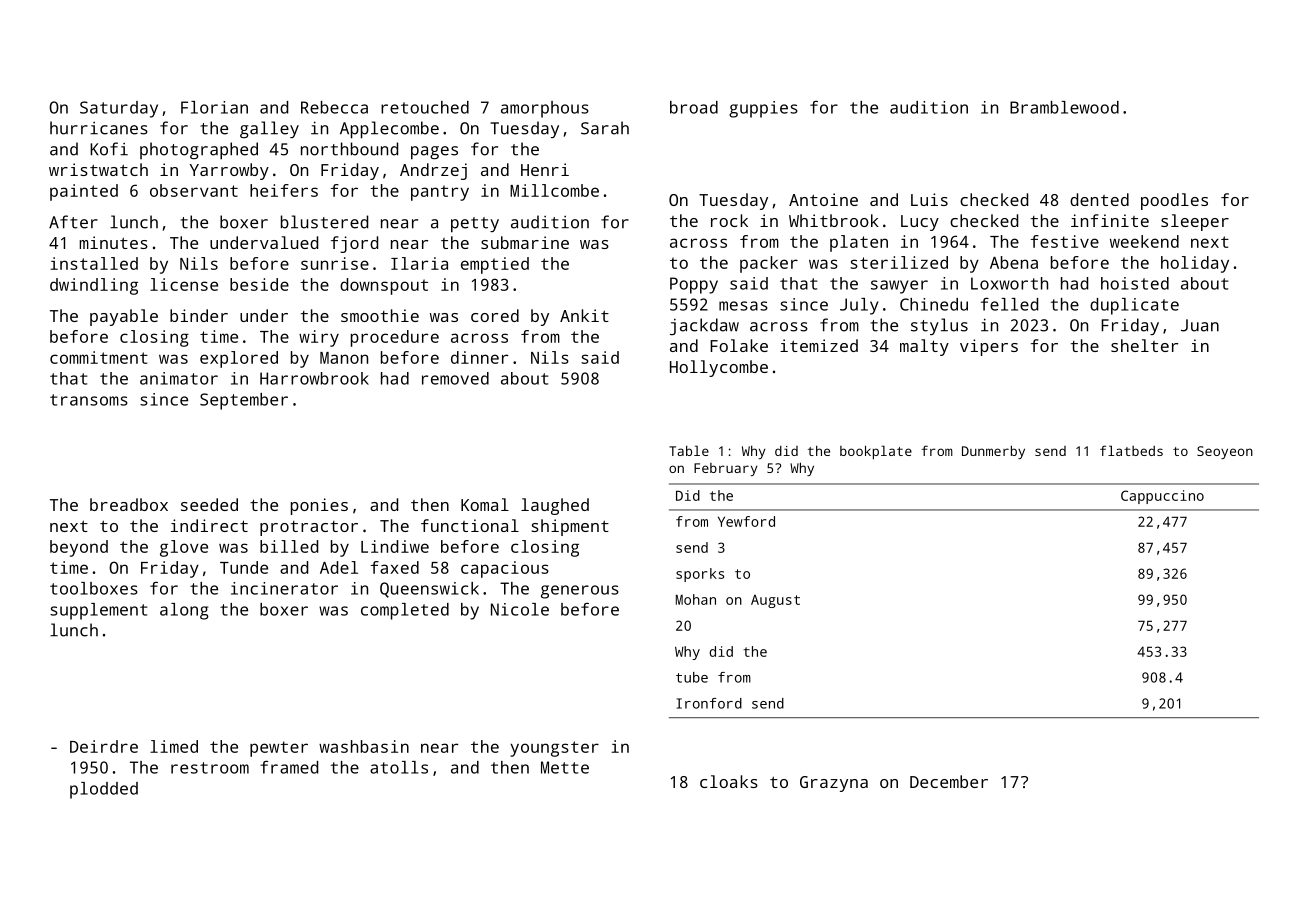  What do you see at coordinates (505, 569) in the document?
I see `capacious` at bounding box center [505, 569].
